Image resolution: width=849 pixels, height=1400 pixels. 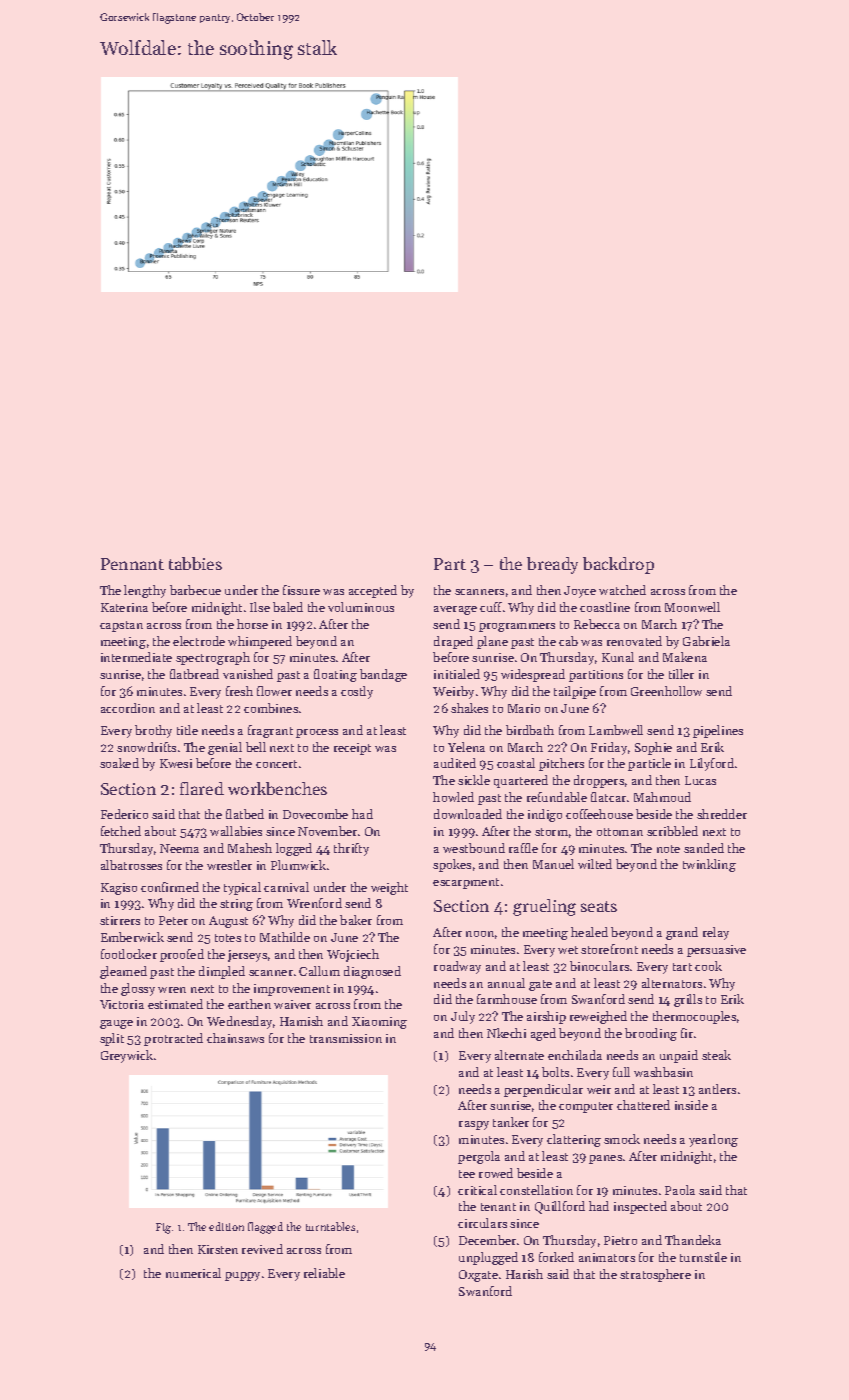 What do you see at coordinates (352, 749) in the document?
I see `receipt` at bounding box center [352, 749].
